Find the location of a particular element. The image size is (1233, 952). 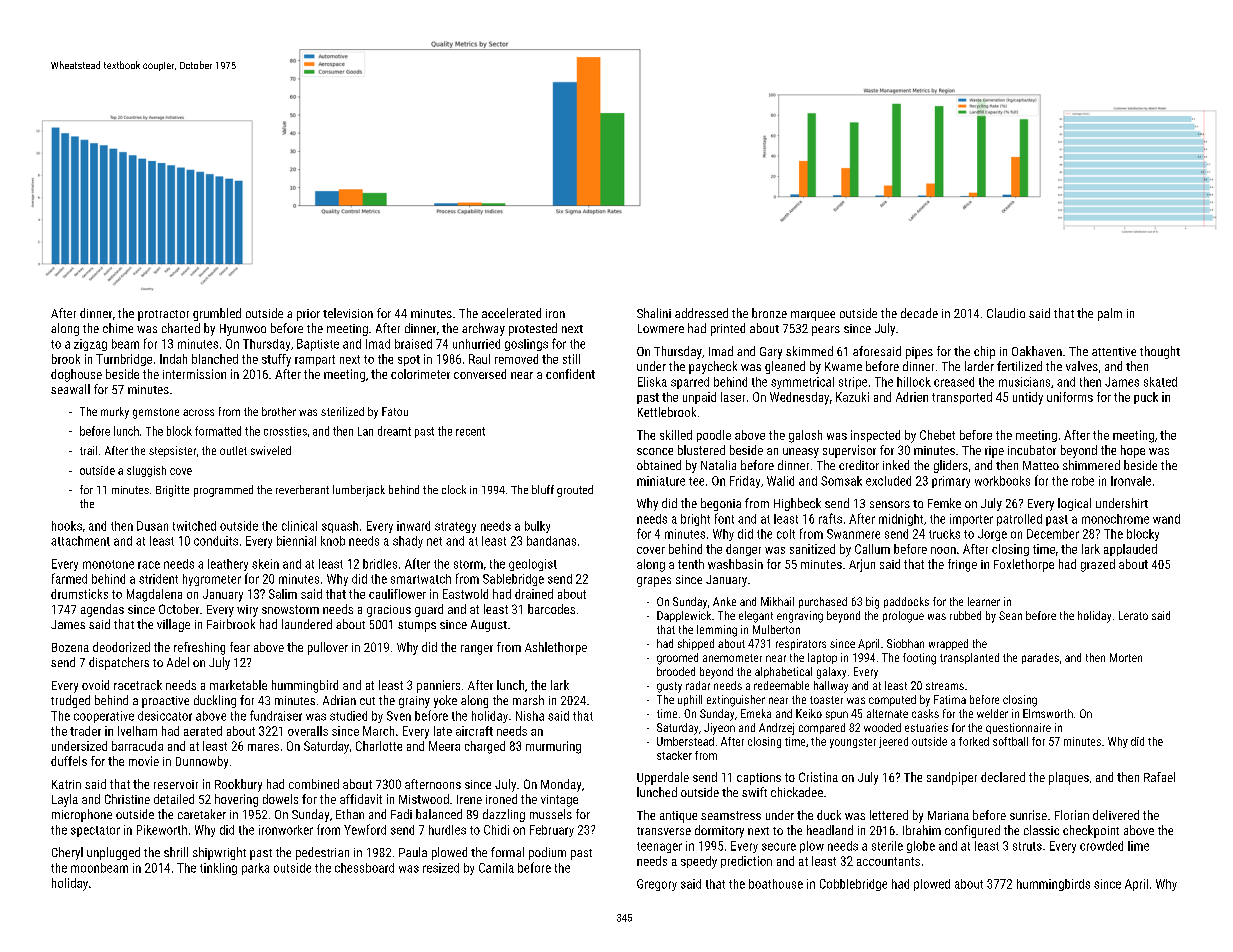

Dusan is located at coordinates (152, 526).
